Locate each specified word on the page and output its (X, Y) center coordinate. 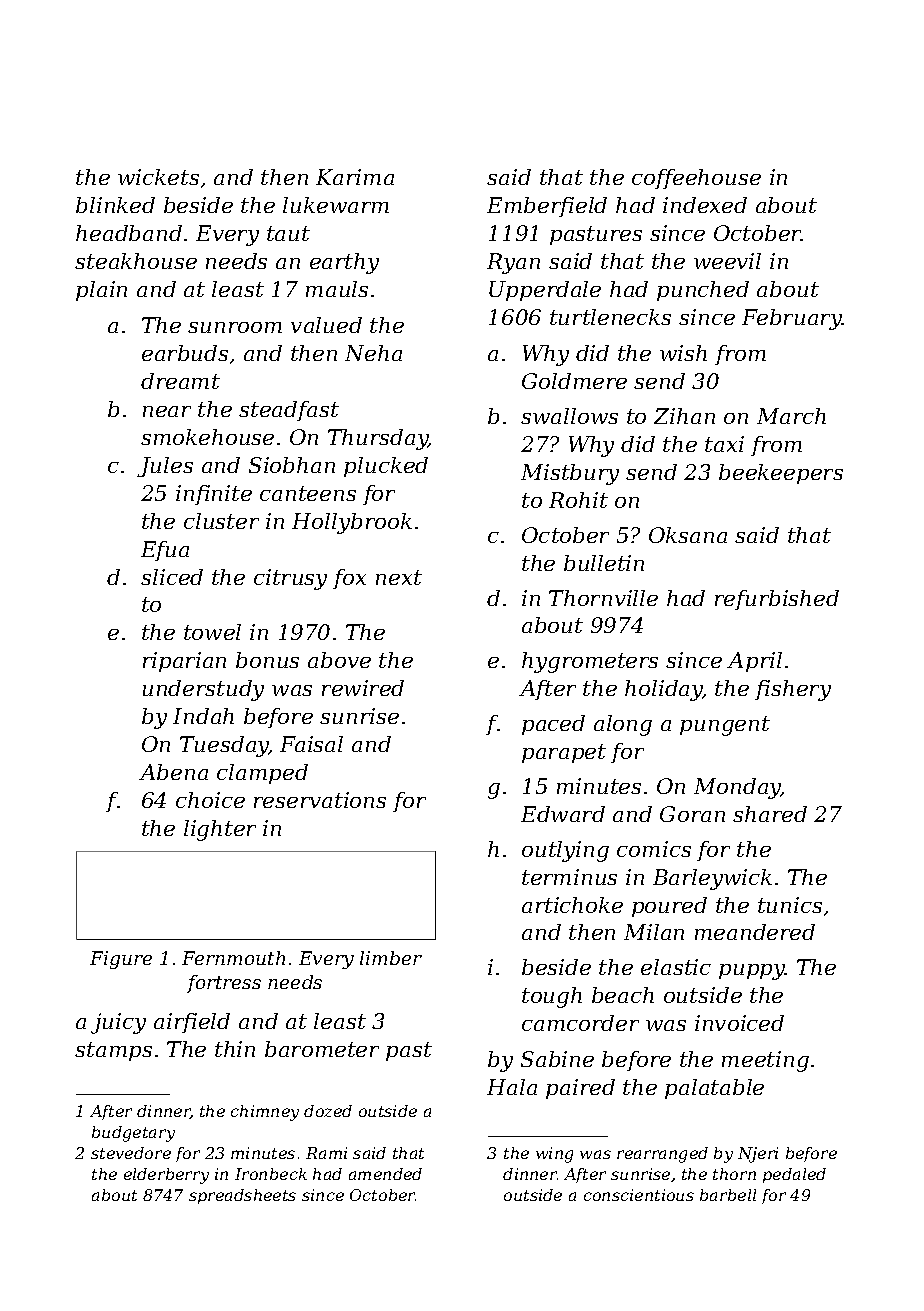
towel (212, 632)
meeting (765, 1061)
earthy (344, 263)
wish (683, 353)
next (399, 577)
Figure (121, 960)
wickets (158, 177)
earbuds (185, 353)
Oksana (688, 535)
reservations (320, 800)
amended (385, 1174)
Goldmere (574, 381)
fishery (793, 690)
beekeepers (781, 474)
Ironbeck (271, 1174)
